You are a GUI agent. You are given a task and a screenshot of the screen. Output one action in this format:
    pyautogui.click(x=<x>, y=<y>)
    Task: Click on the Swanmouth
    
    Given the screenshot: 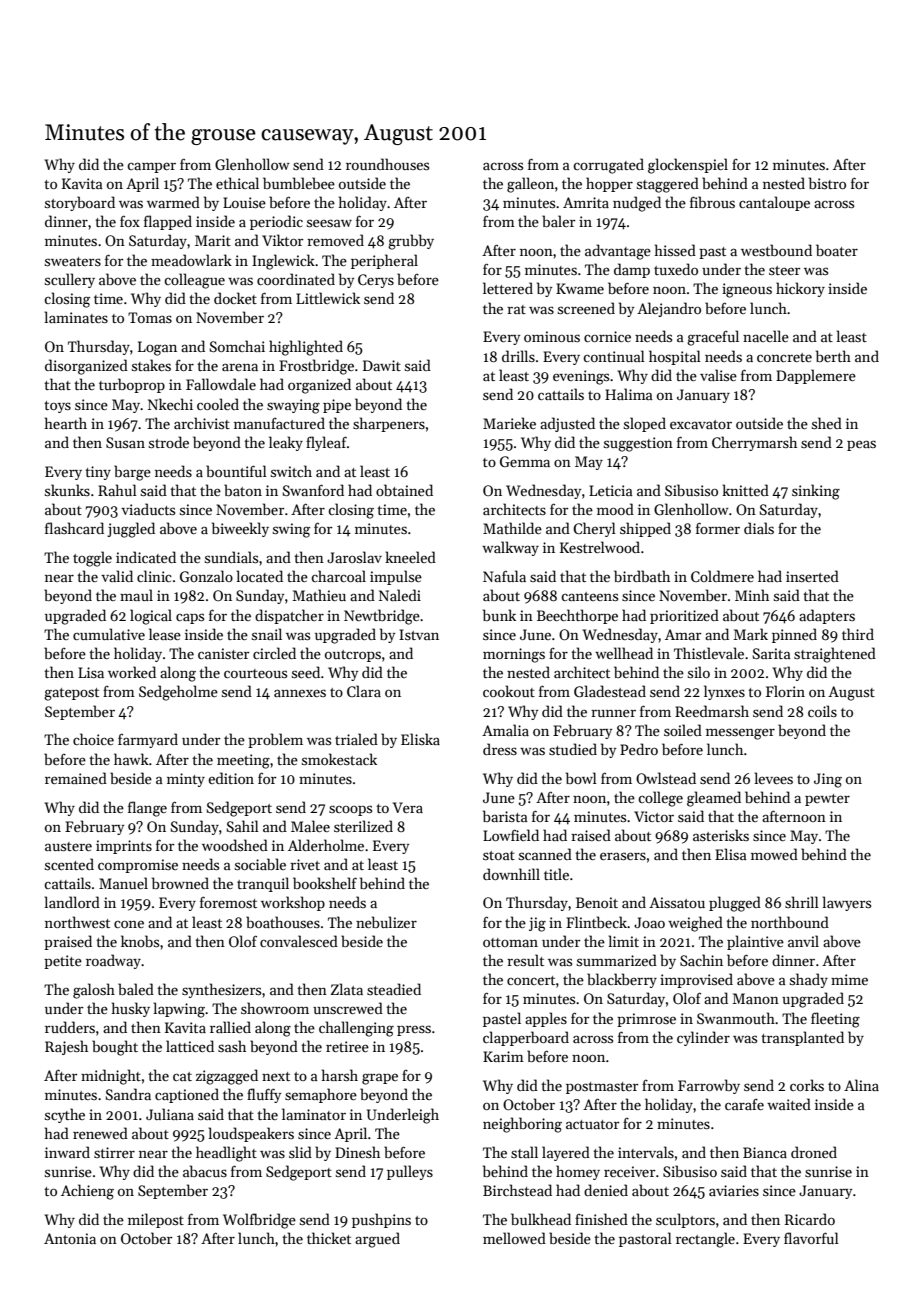 What is the action you would take?
    pyautogui.click(x=736, y=1018)
